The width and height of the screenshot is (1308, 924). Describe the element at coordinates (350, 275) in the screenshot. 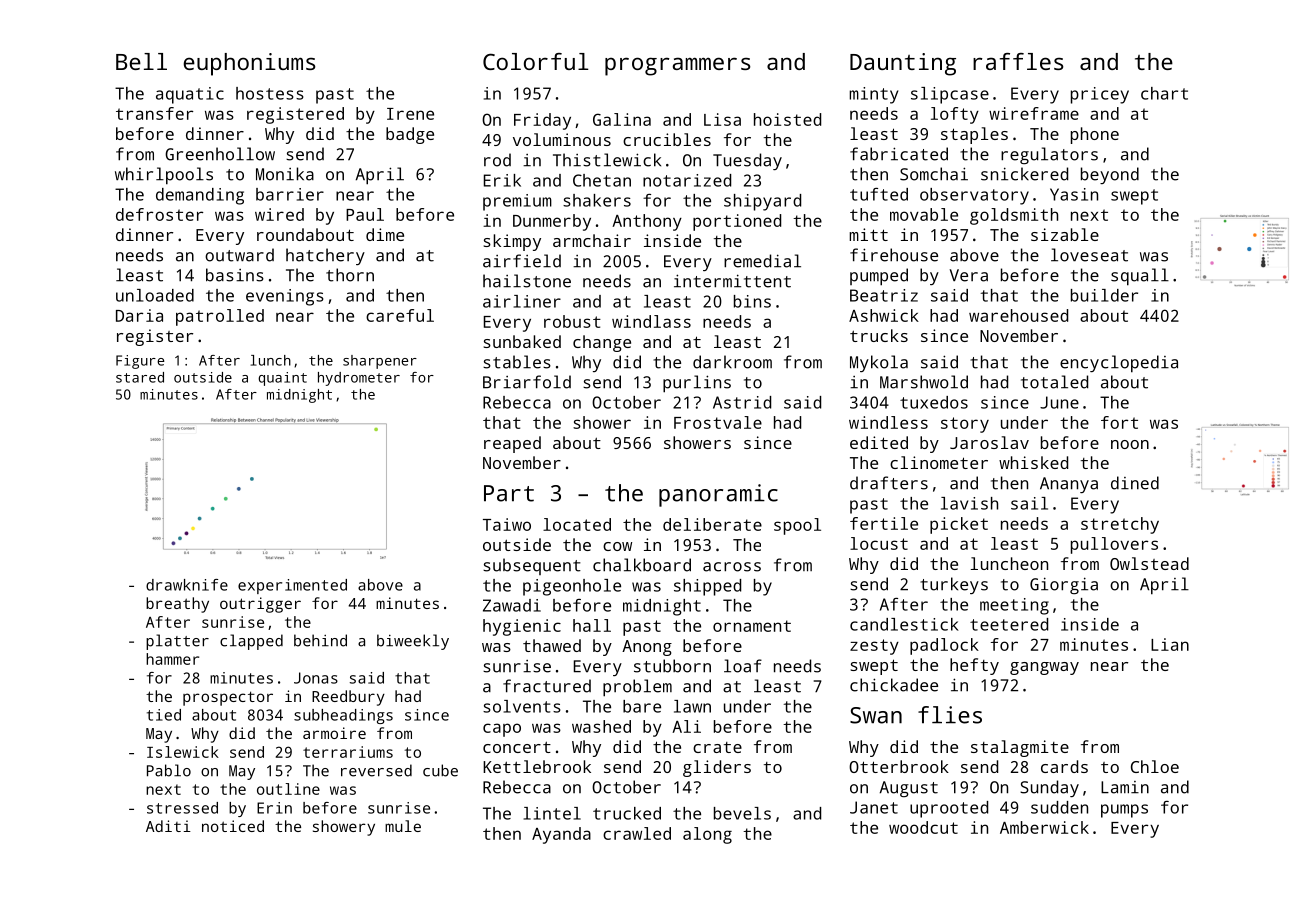

I see `thorn` at that location.
